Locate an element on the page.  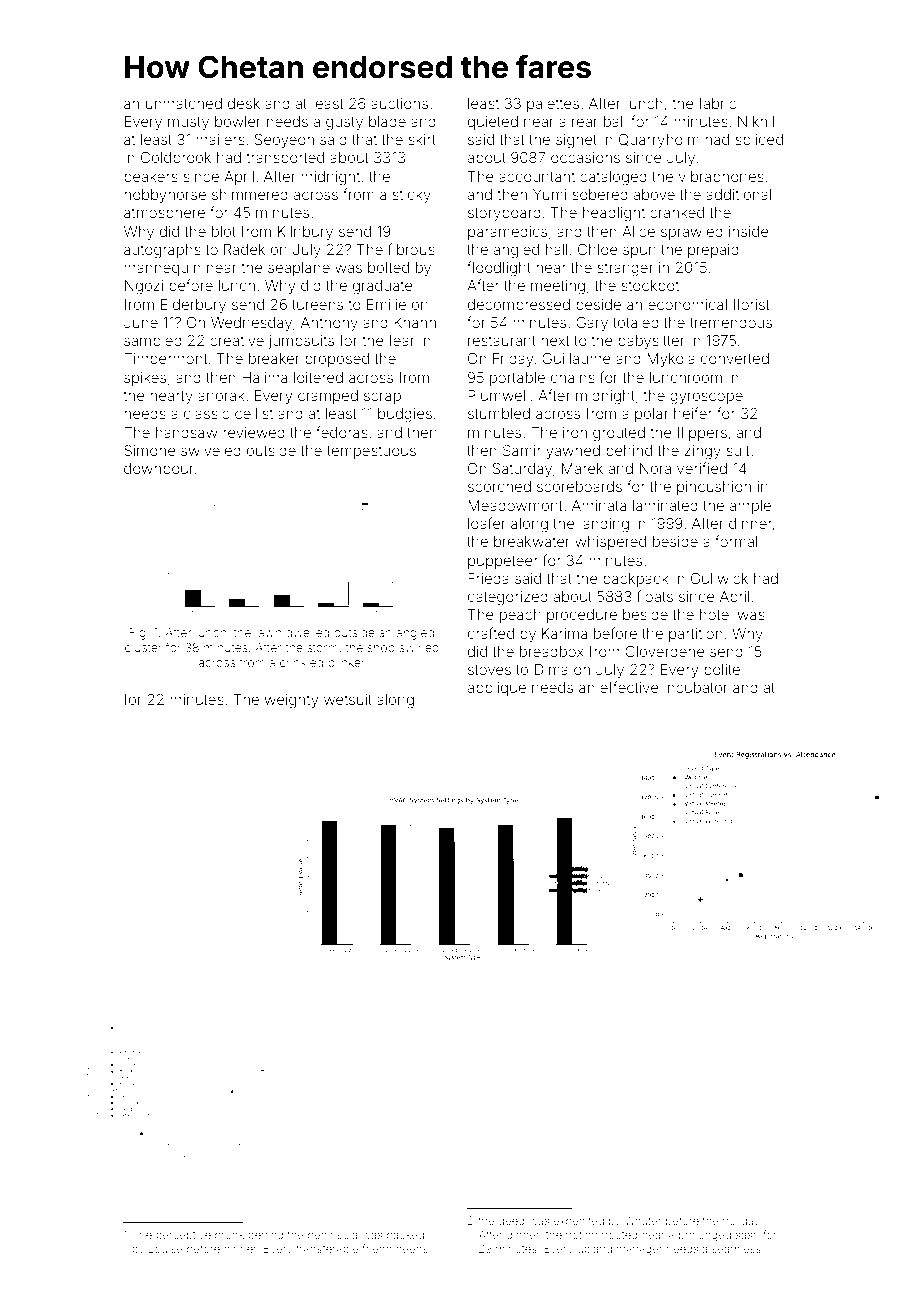
inside is located at coordinates (749, 231).
